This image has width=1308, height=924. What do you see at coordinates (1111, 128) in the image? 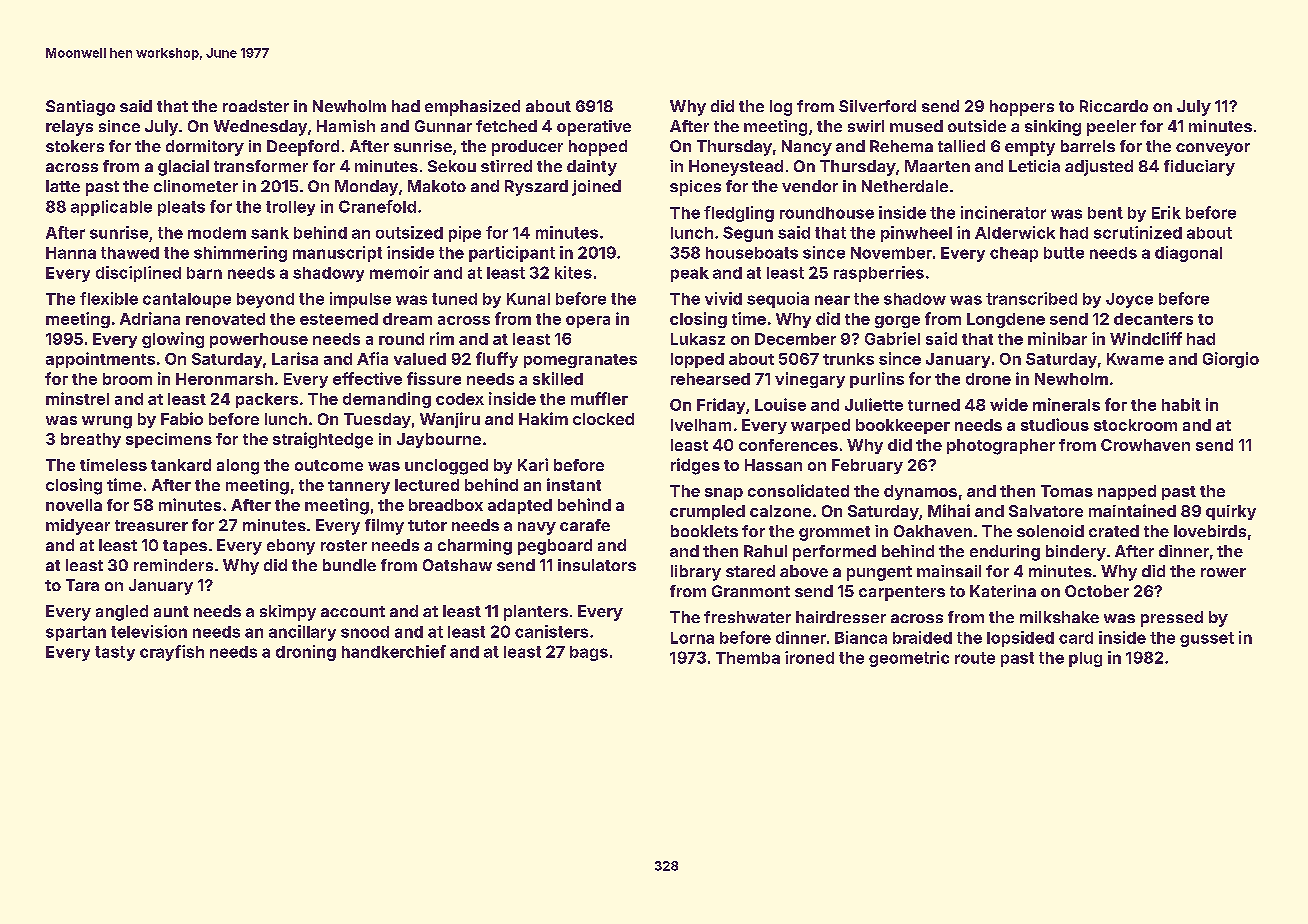
I see `peeler` at bounding box center [1111, 128].
